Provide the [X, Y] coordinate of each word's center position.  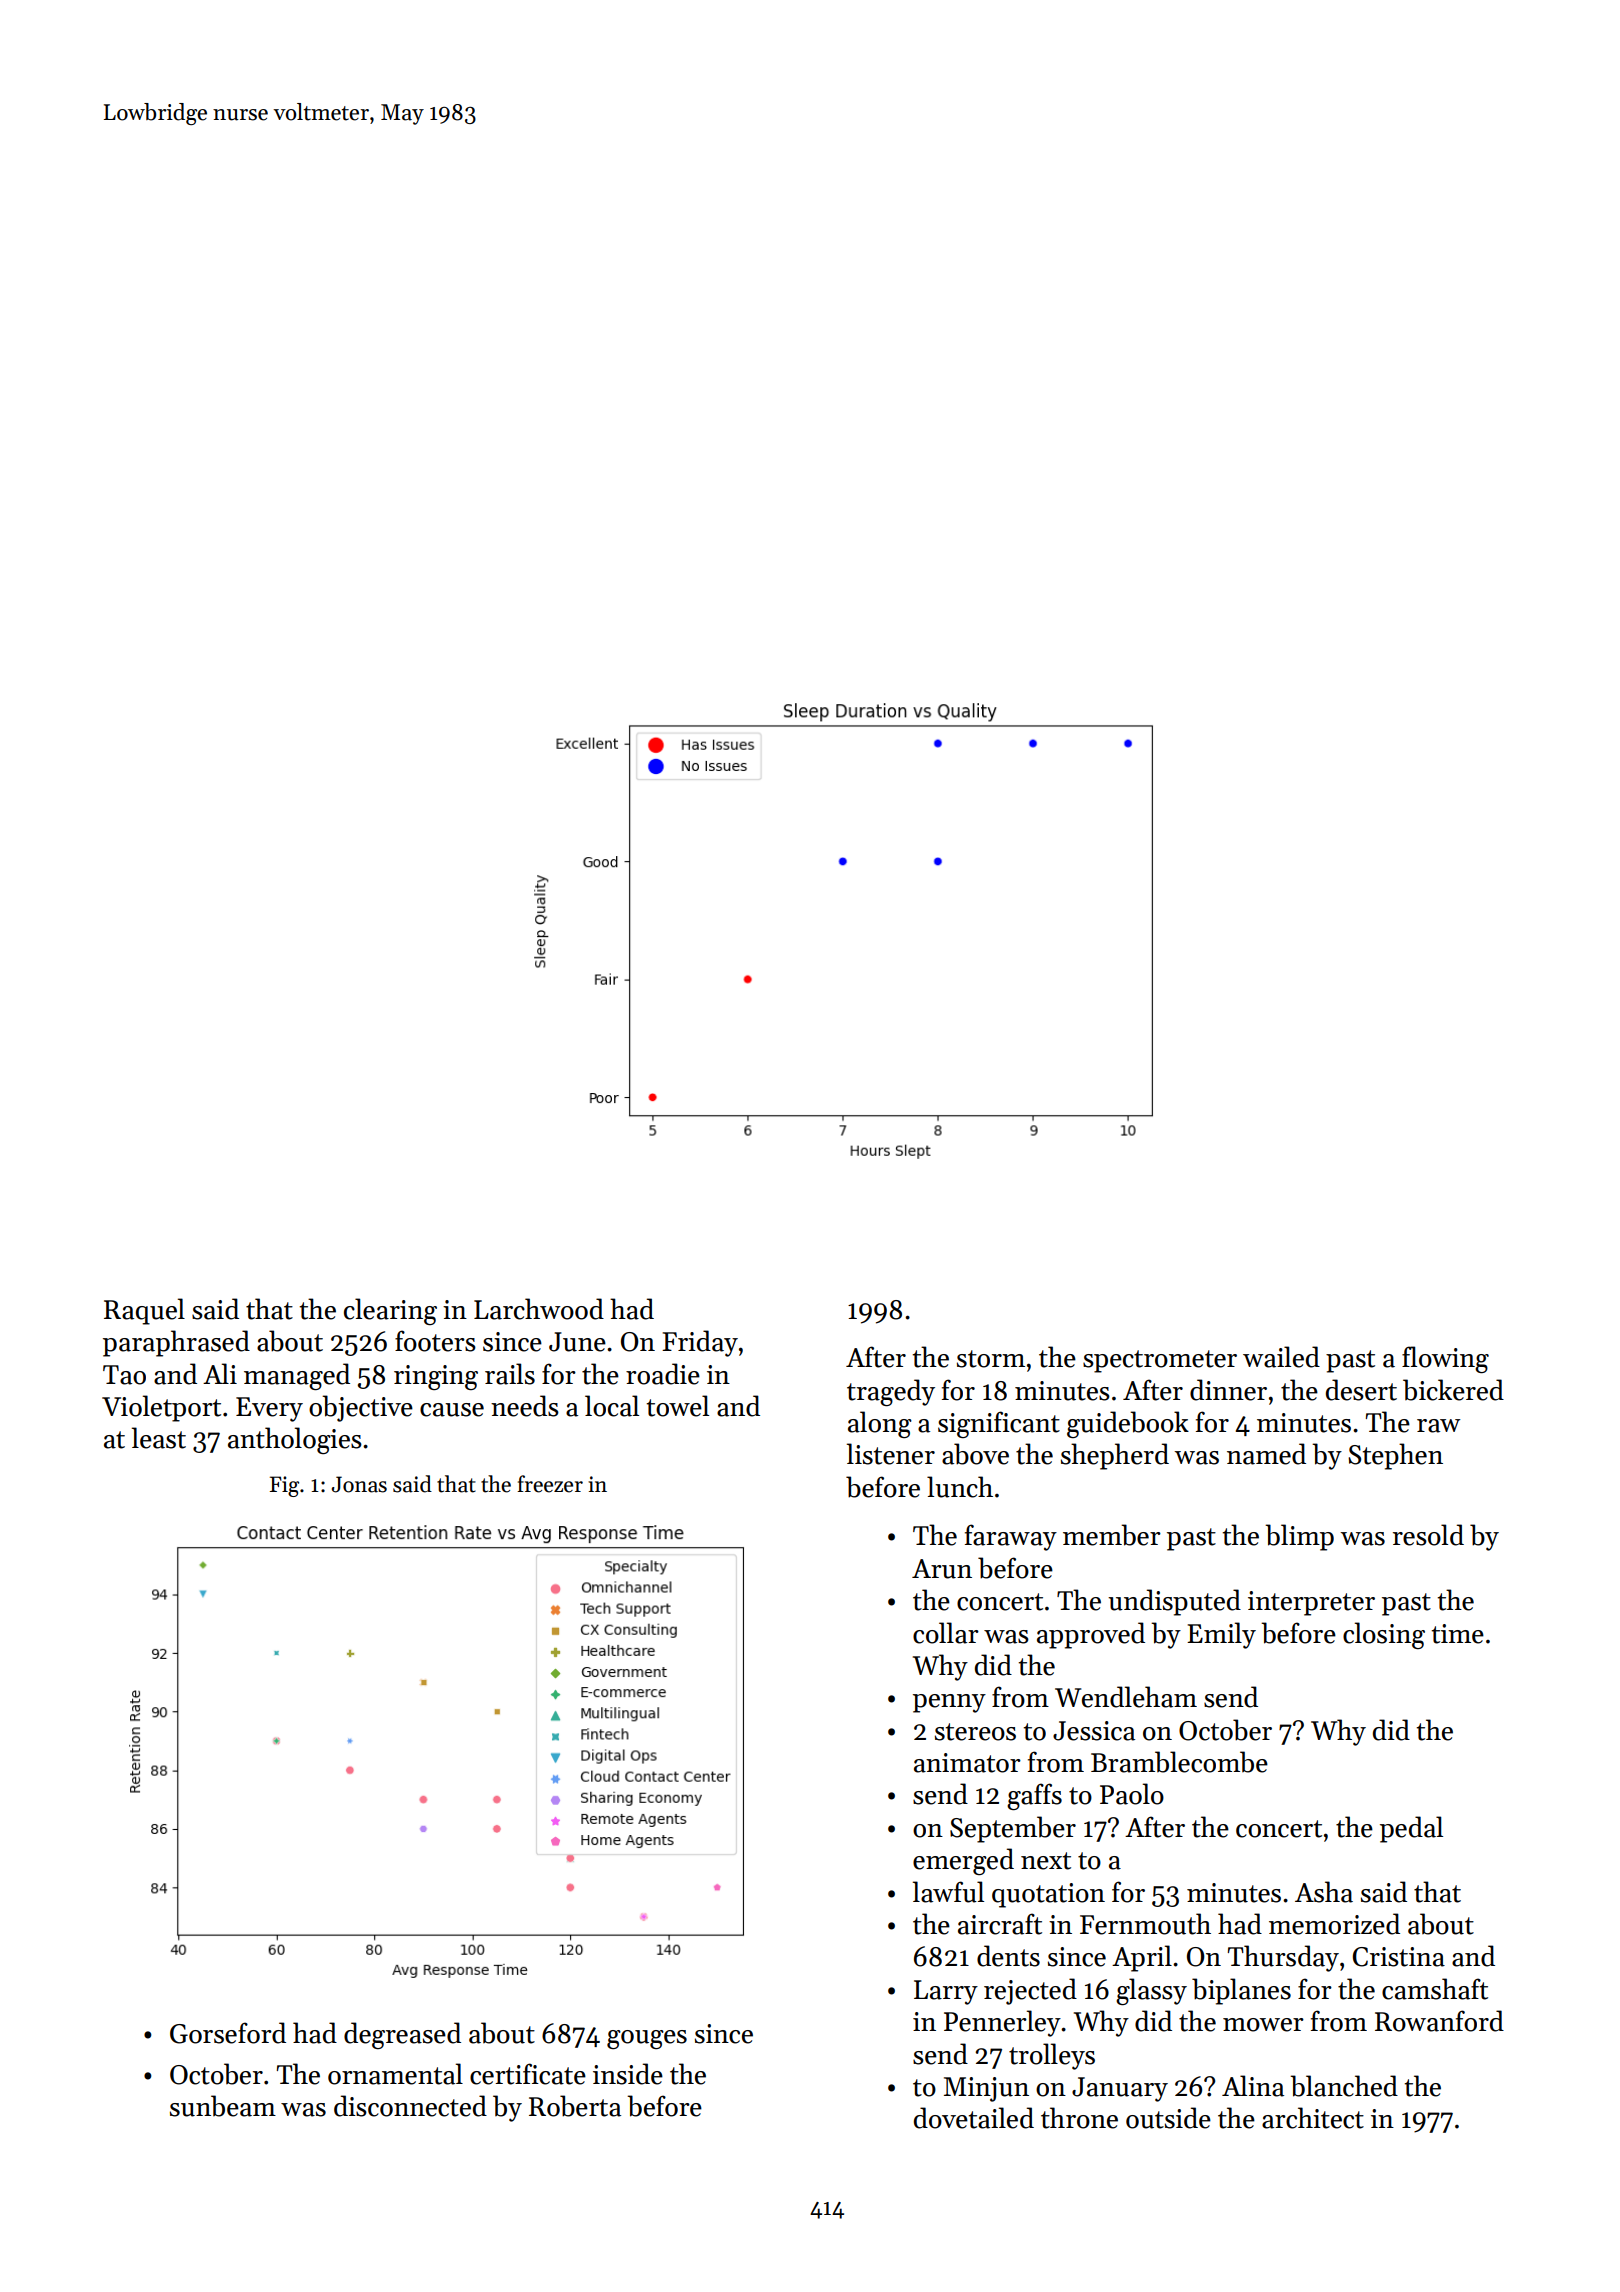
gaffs [1034, 1796]
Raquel [144, 1311]
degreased [402, 2035]
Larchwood [539, 1309]
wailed [1281, 1357]
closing [1384, 1635]
